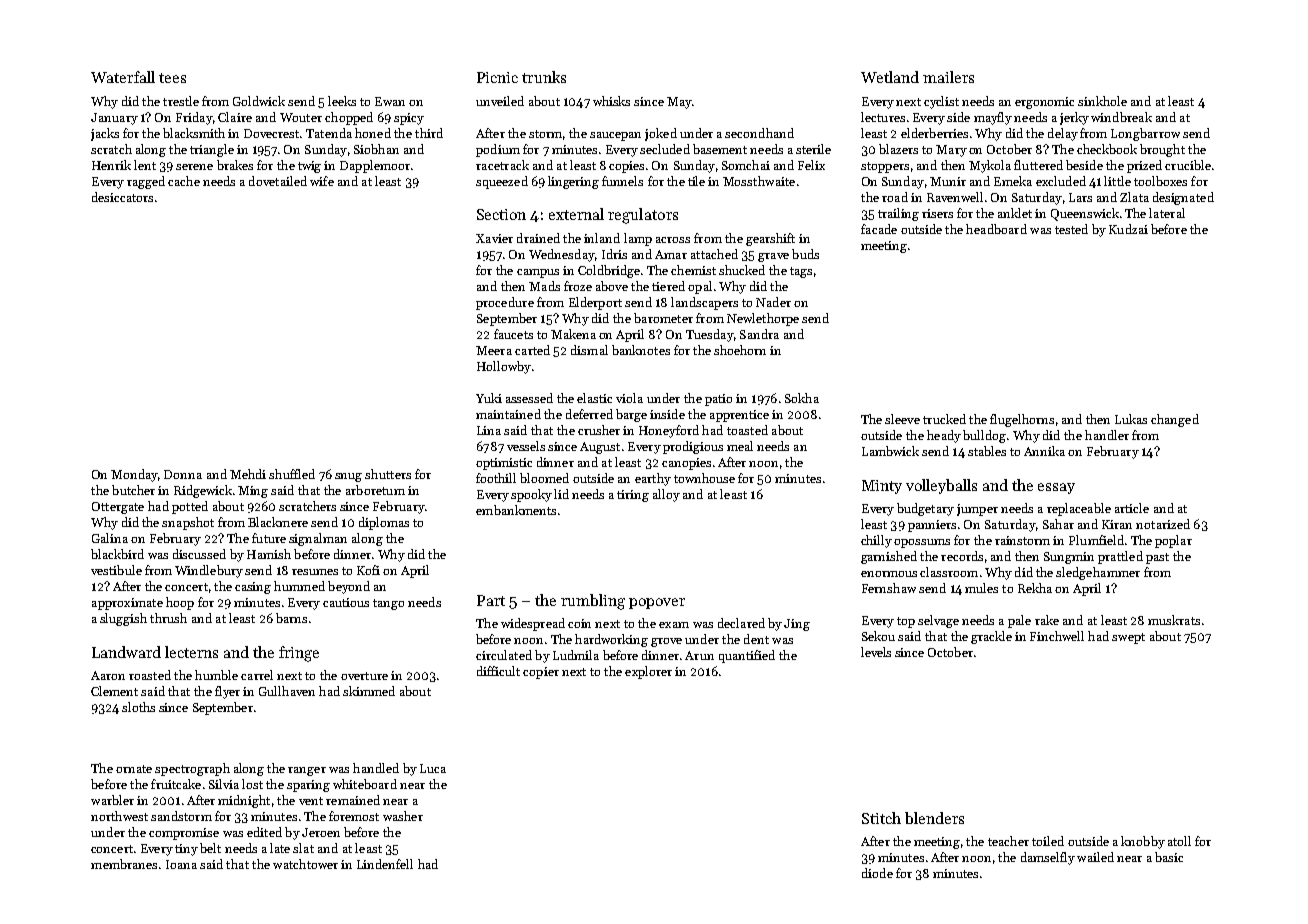 The height and width of the screenshot is (924, 1308). What do you see at coordinates (1098, 573) in the screenshot?
I see `sledgehammer` at bounding box center [1098, 573].
